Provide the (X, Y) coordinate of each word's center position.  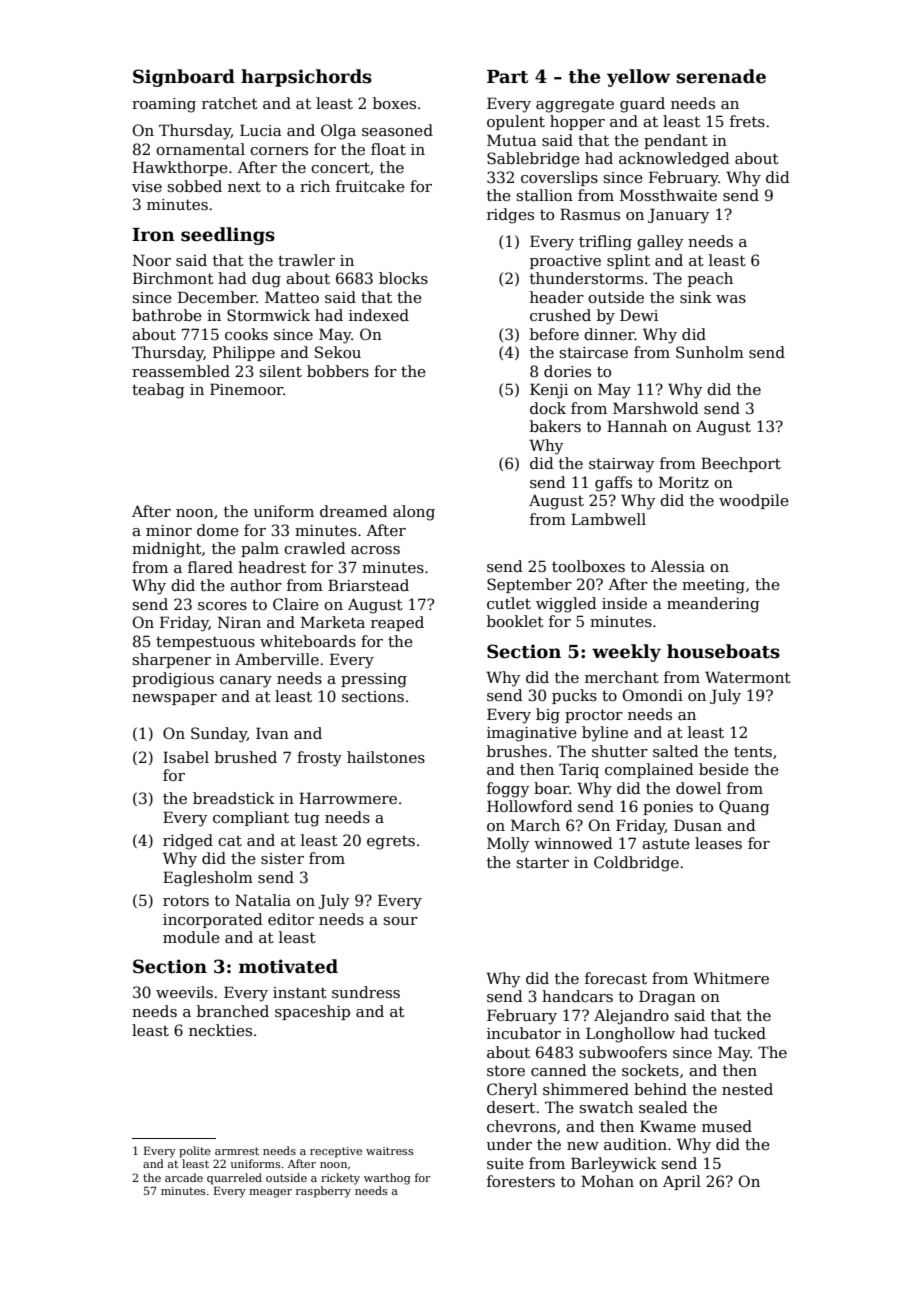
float (388, 149)
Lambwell (608, 519)
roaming (164, 105)
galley (660, 243)
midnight (167, 550)
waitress (389, 1151)
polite (195, 1152)
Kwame (668, 1126)
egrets (391, 843)
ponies (668, 808)
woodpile (754, 501)
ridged (188, 842)
